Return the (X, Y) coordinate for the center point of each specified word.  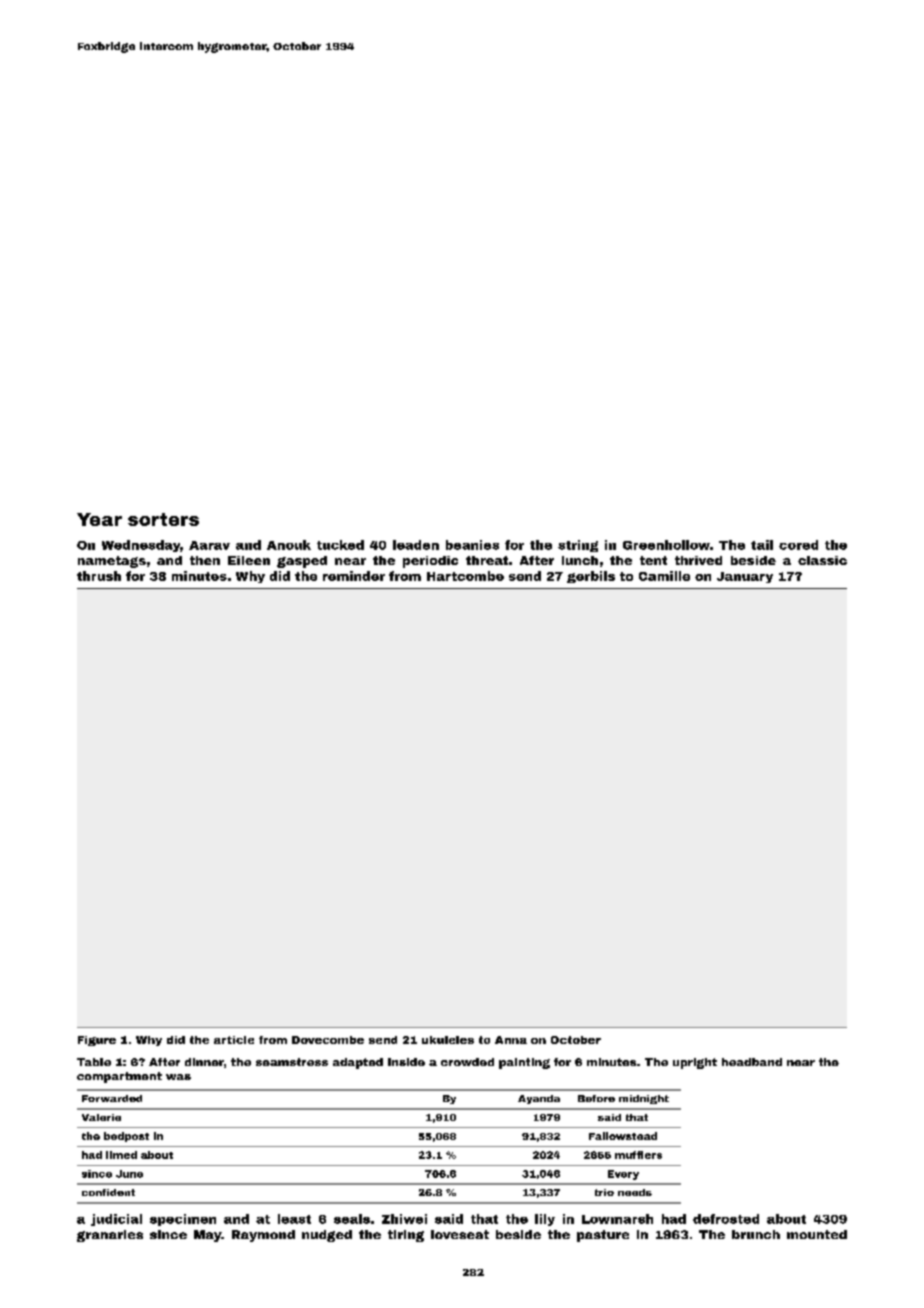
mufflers (638, 1155)
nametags (112, 562)
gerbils (591, 577)
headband (752, 1062)
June (129, 1174)
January (745, 577)
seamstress (292, 1062)
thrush (99, 576)
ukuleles (448, 1040)
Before (596, 1098)
